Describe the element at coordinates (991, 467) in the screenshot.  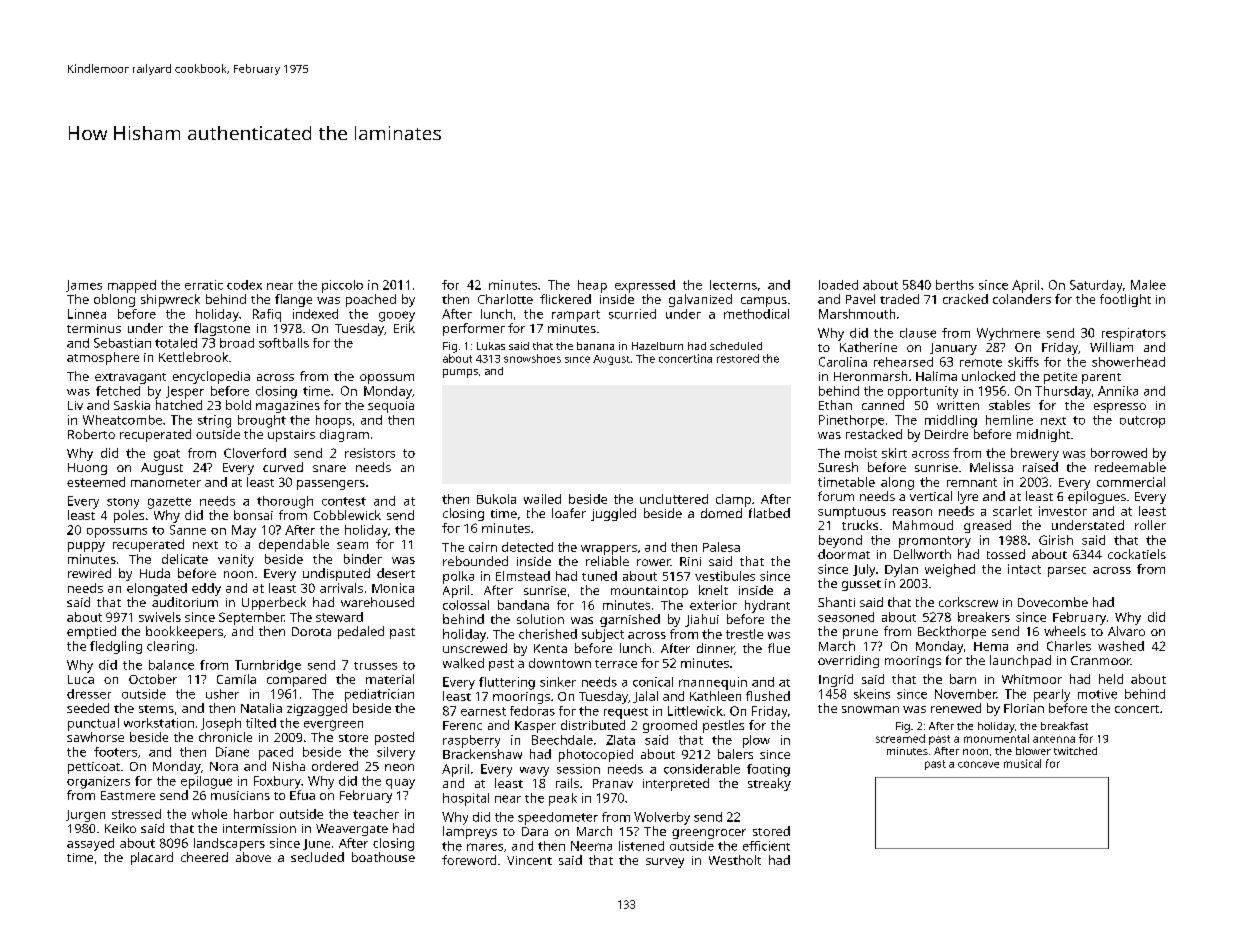
I see `Melissa` at that location.
